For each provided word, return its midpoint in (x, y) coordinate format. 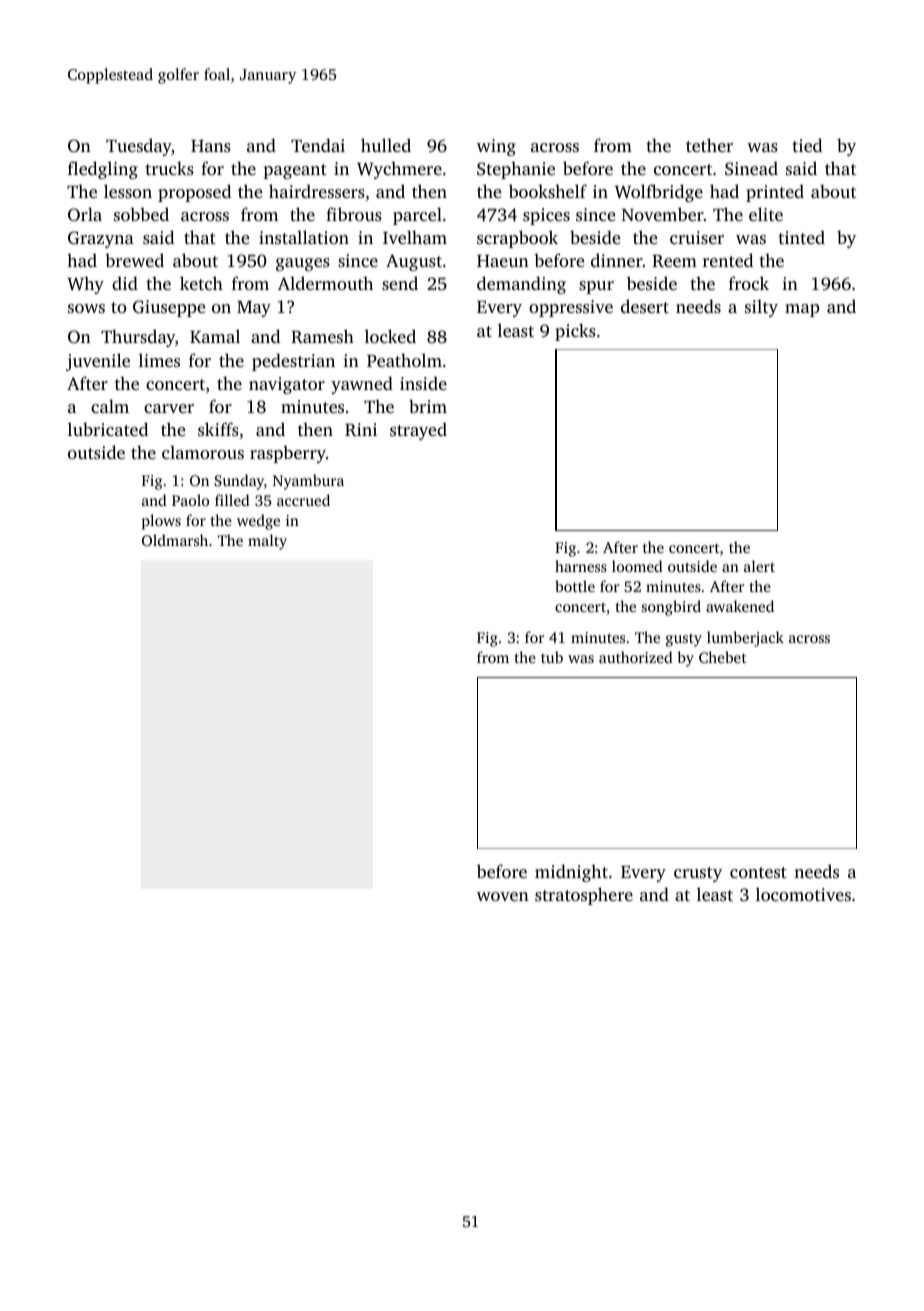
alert (759, 566)
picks (575, 332)
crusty (698, 874)
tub (552, 657)
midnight (571, 873)
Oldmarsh (175, 540)
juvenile (98, 362)
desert (645, 306)
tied (807, 145)
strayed (418, 431)
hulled (386, 145)
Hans (211, 146)
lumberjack (745, 639)
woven (503, 896)
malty (267, 542)
